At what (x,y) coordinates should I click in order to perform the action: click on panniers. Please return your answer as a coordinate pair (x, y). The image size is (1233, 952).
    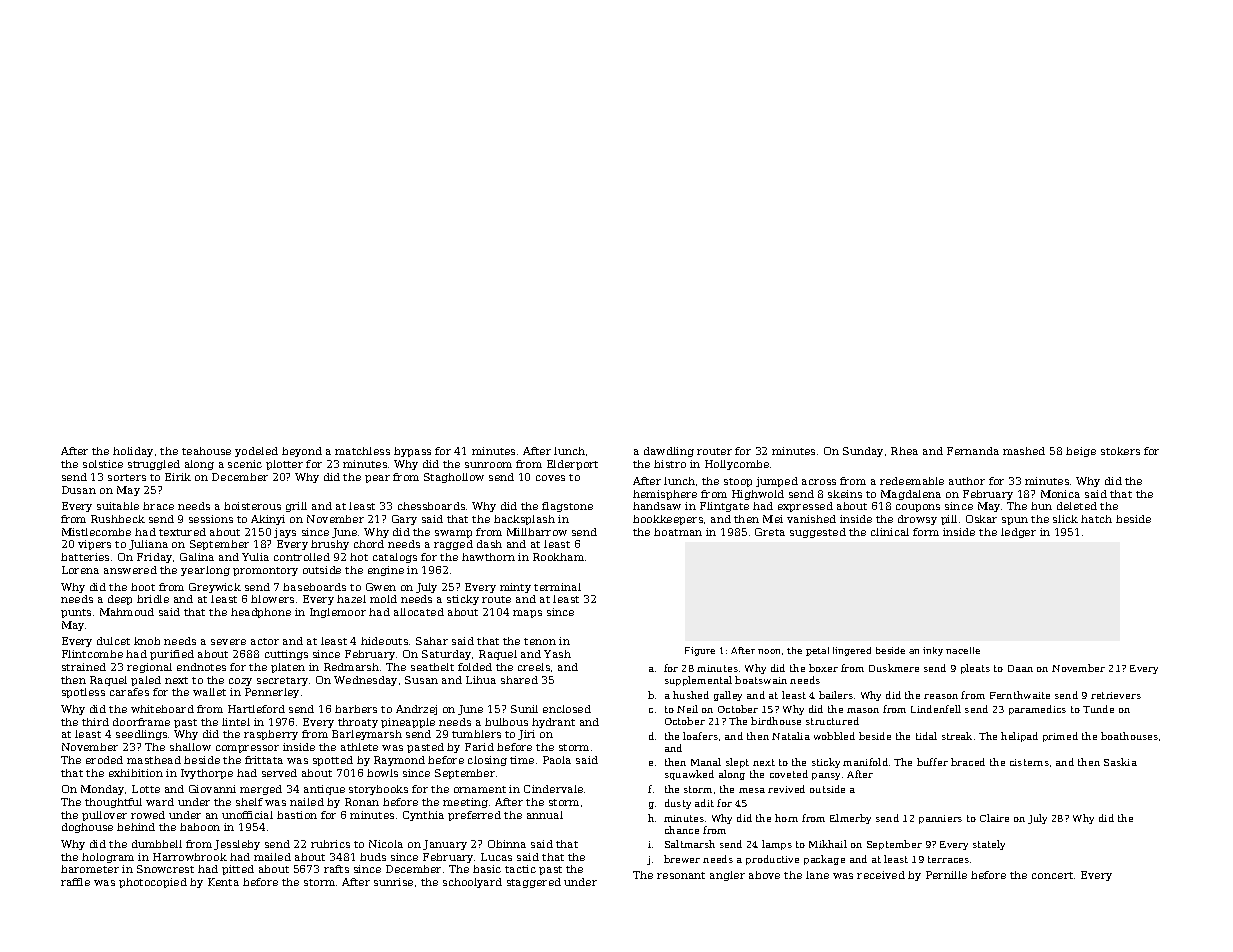
    Looking at the image, I should click on (940, 819).
